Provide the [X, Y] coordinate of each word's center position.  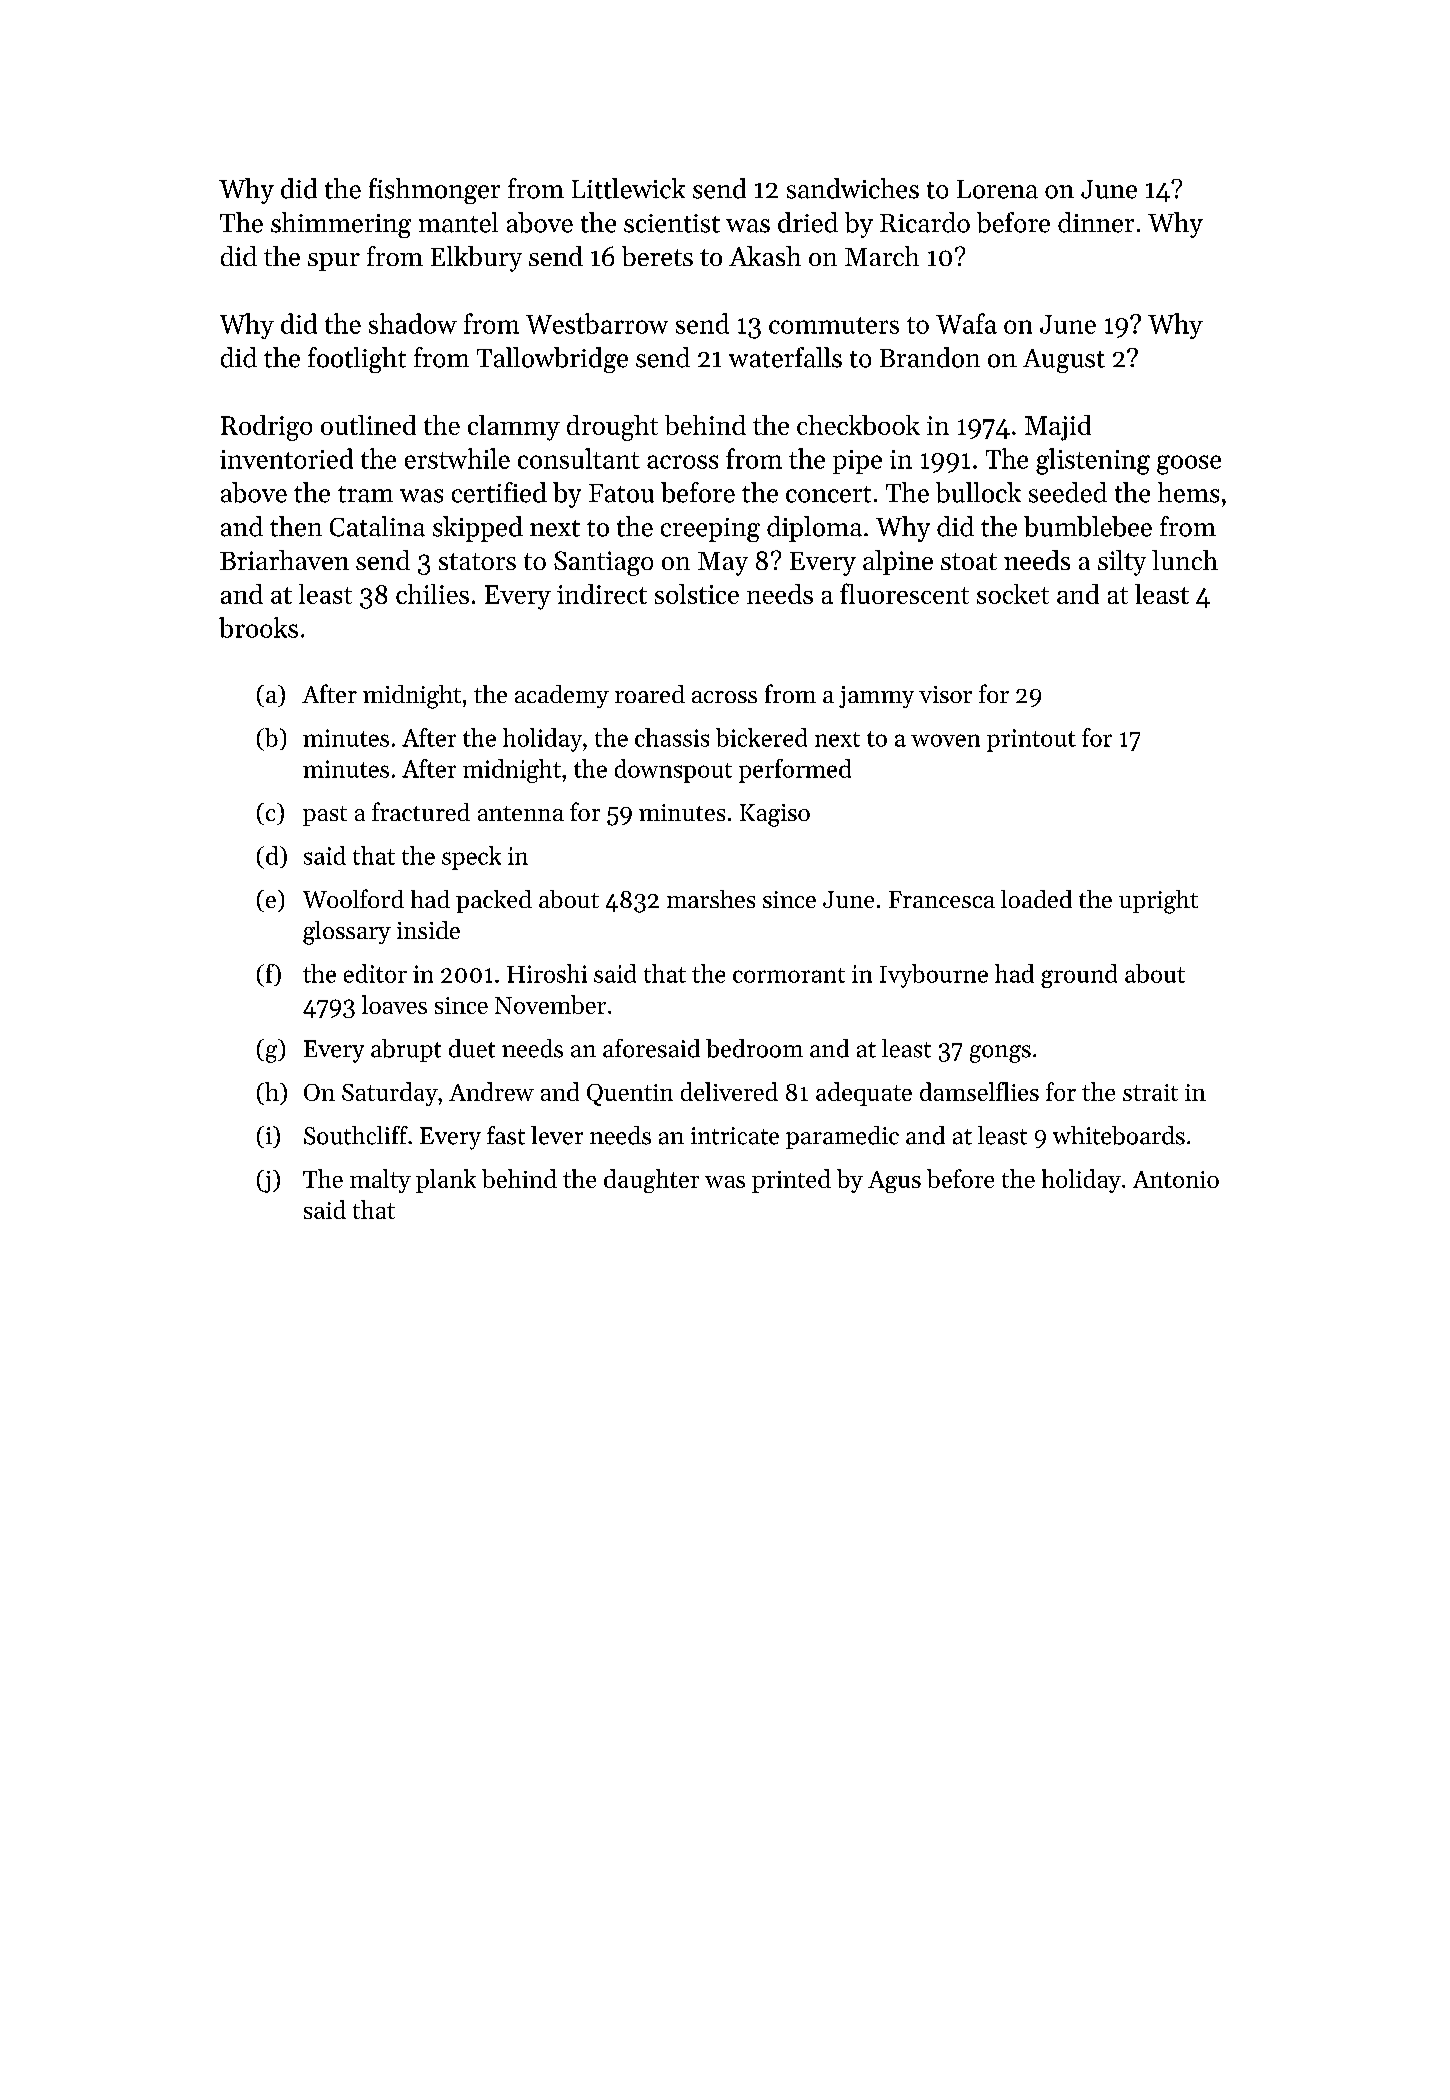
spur [334, 262]
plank [446, 1181]
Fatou [621, 493]
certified [499, 492]
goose [1189, 465]
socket [1013, 594]
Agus [894, 1182]
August [1064, 361]
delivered [729, 1091]
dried [808, 222]
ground [1079, 976]
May [723, 564]
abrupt [406, 1050]
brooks [258, 627]
